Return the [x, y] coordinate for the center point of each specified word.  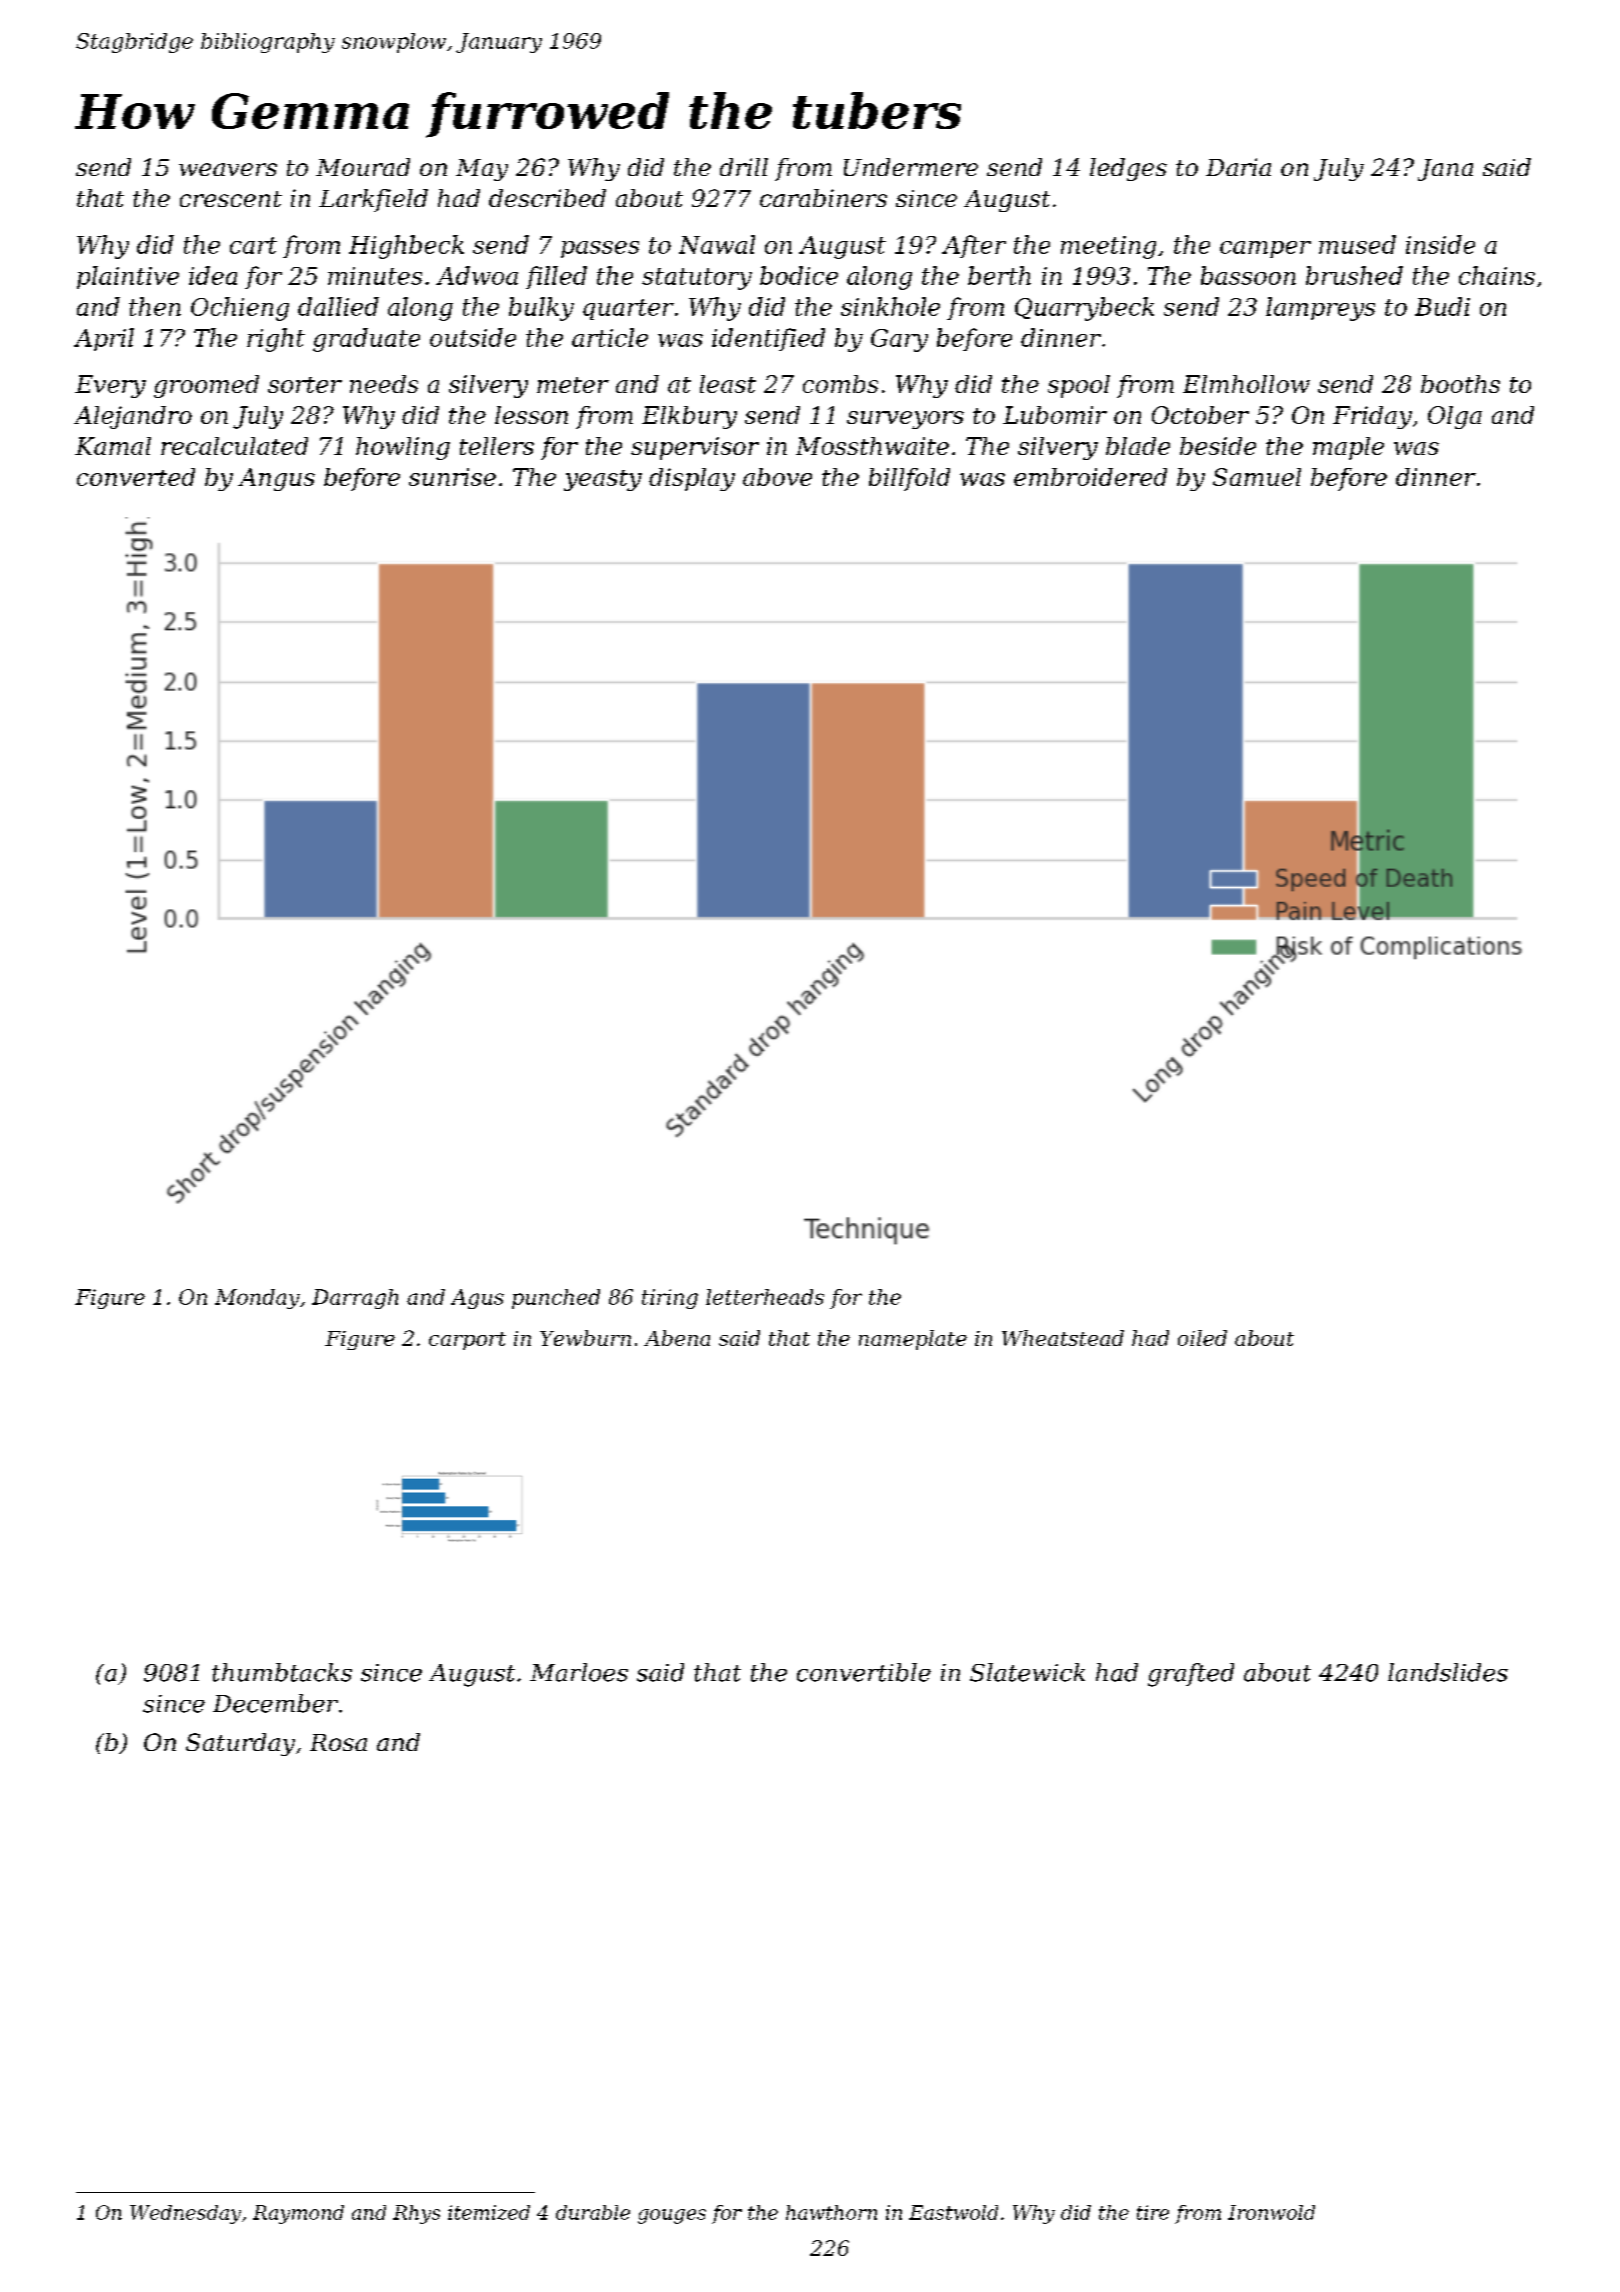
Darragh [355, 1299]
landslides [1448, 1672]
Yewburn [585, 1338]
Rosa [338, 1742]
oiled [1202, 1338]
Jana [1445, 170]
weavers [228, 169]
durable [593, 2212]
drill [744, 167]
